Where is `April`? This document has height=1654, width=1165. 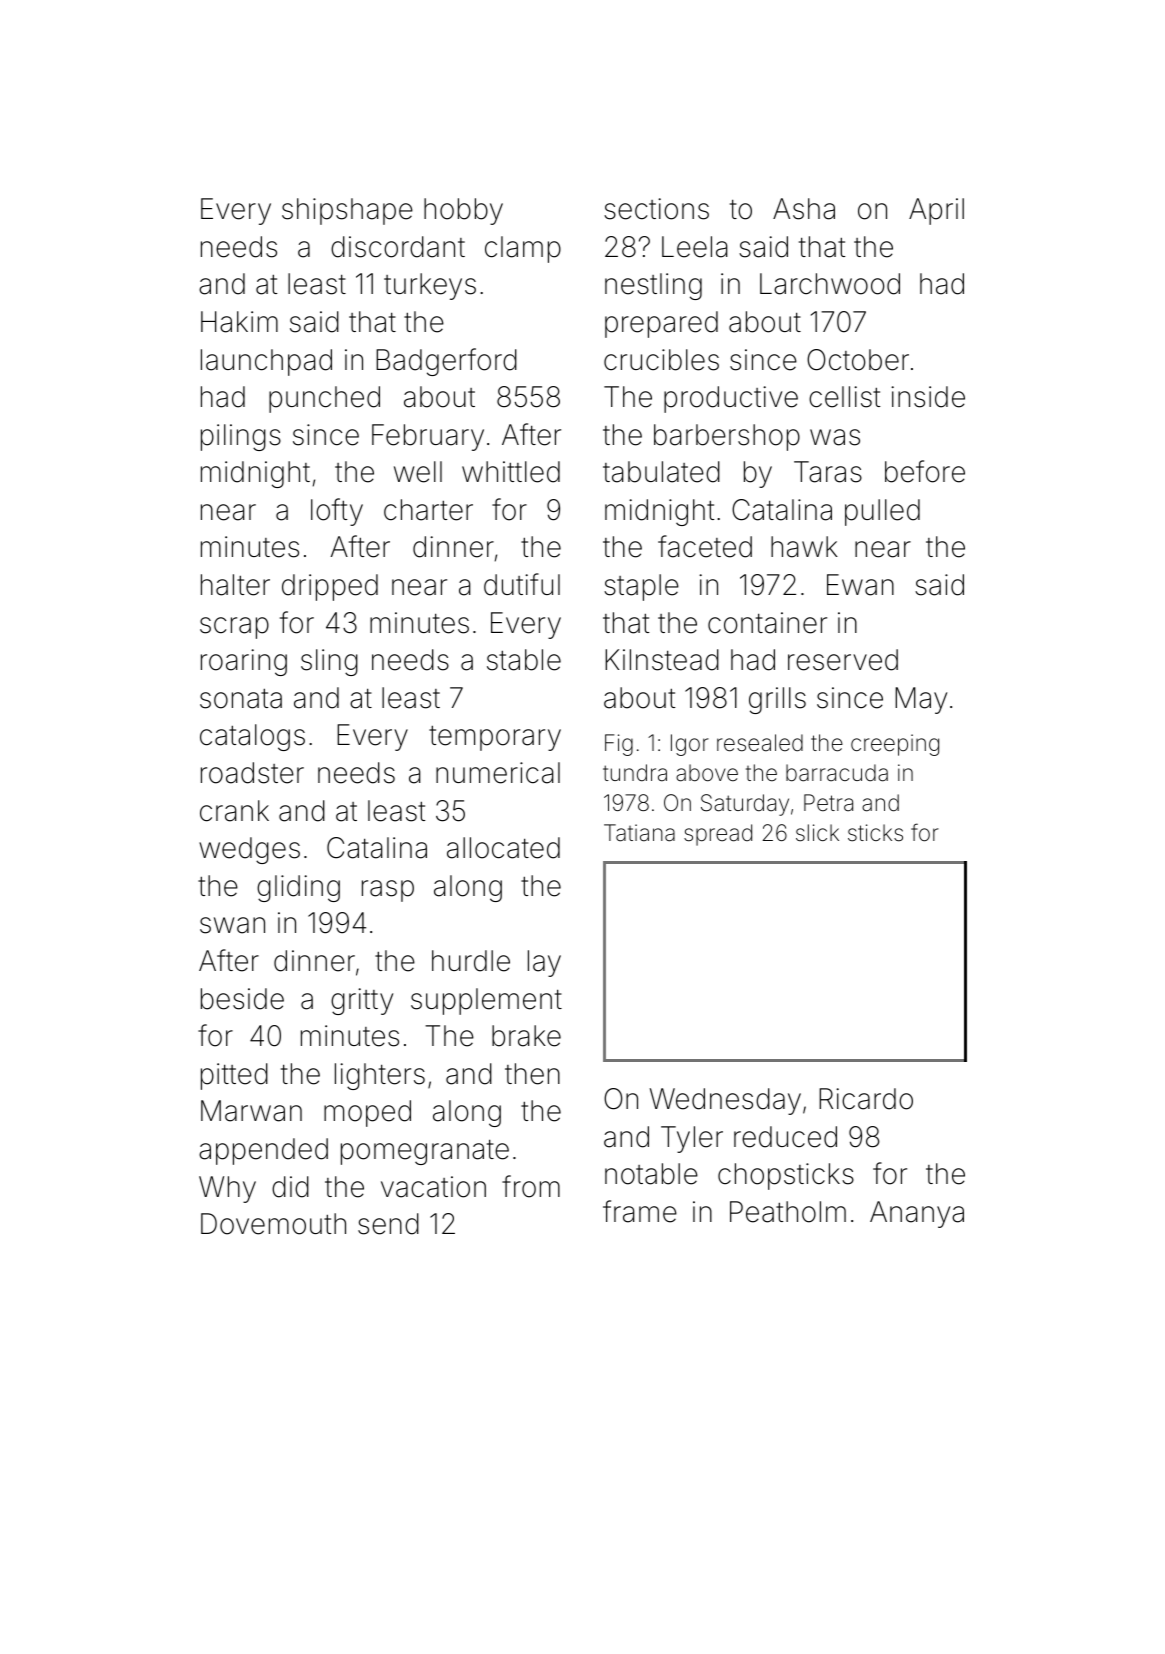 April is located at coordinates (936, 211).
